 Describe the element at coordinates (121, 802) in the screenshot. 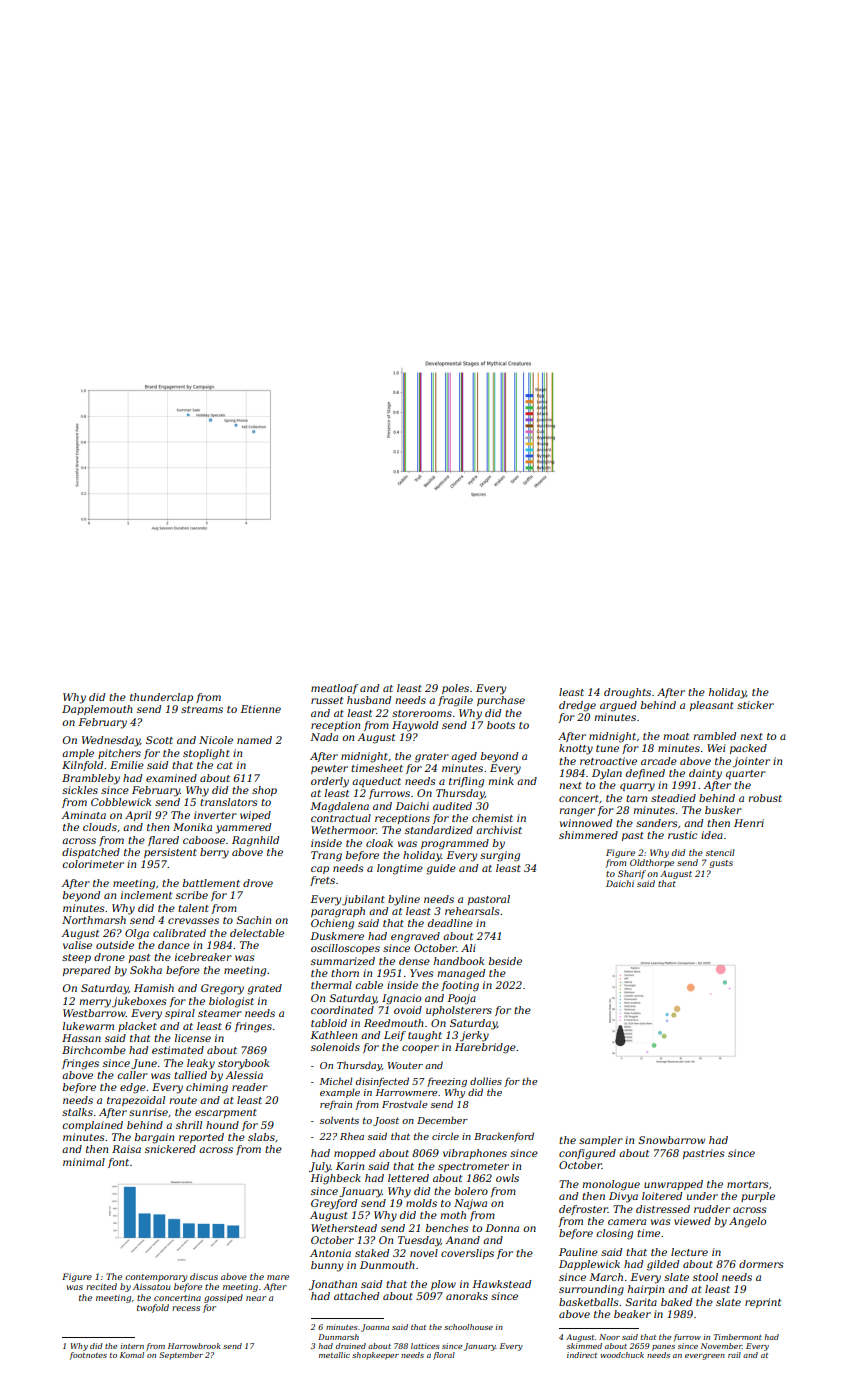

I see `Cobblewick` at that location.
